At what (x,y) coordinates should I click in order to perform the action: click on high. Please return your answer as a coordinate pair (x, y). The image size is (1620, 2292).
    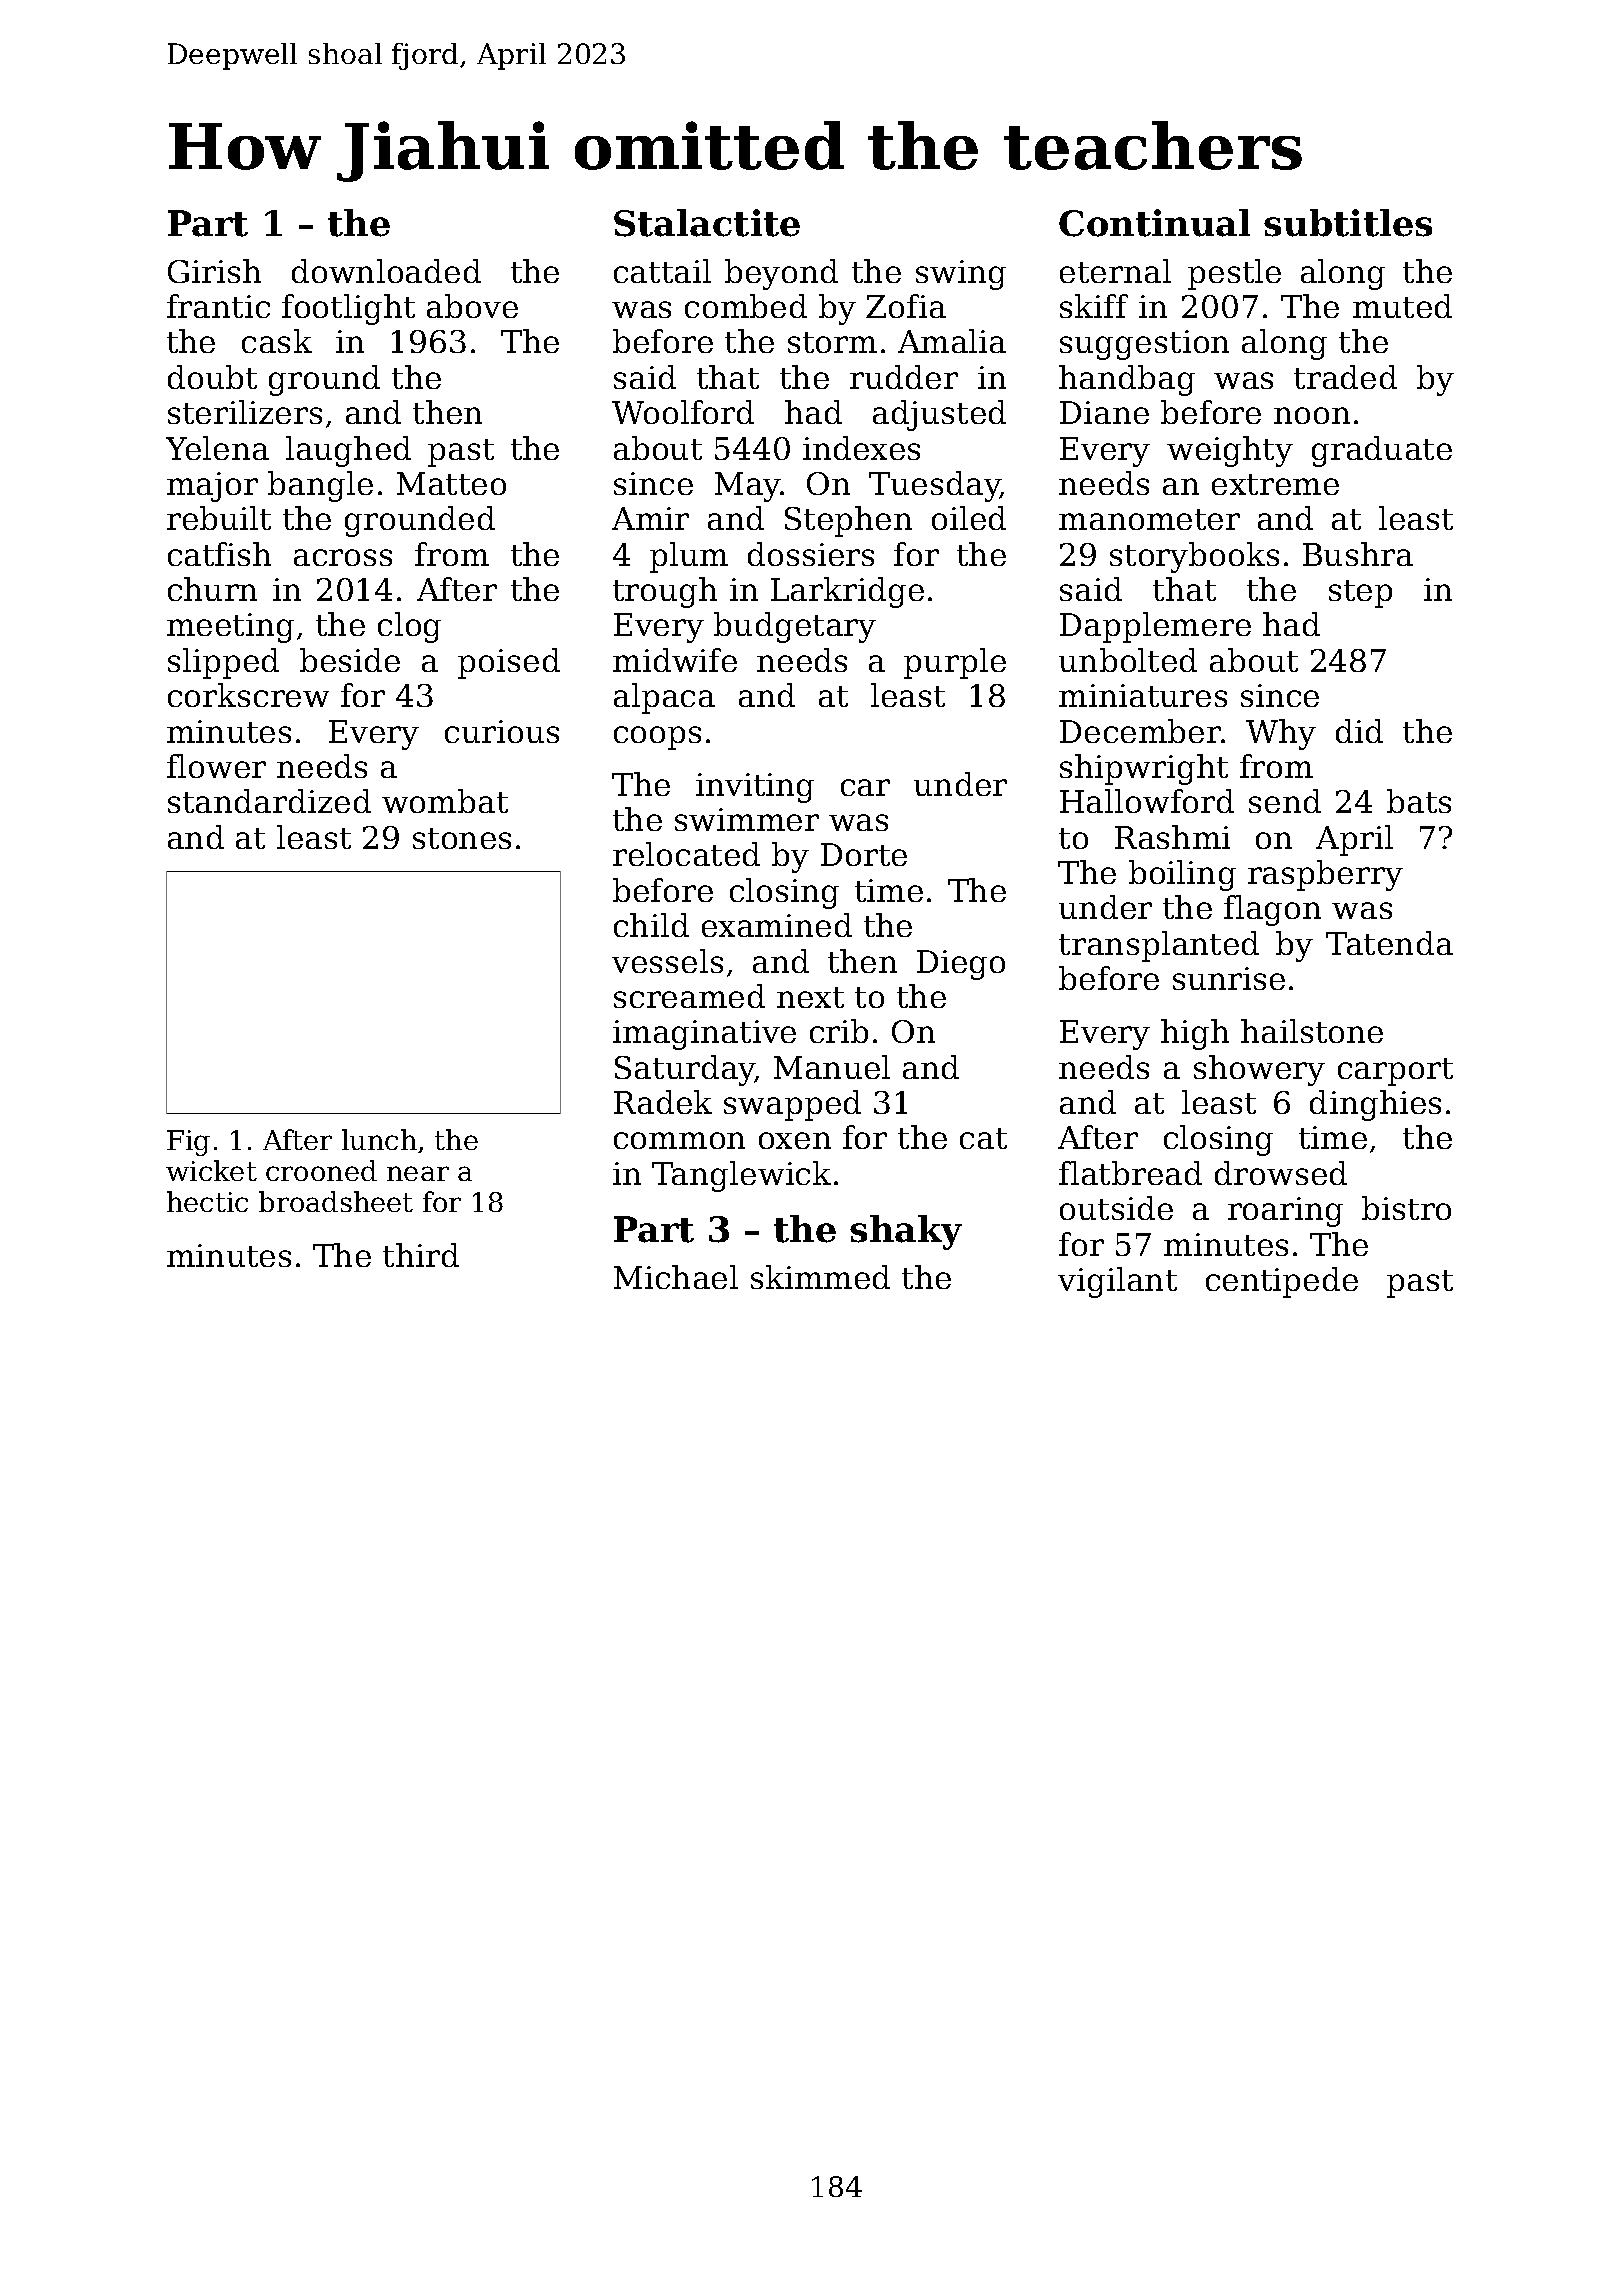
    Looking at the image, I should click on (1195, 1034).
